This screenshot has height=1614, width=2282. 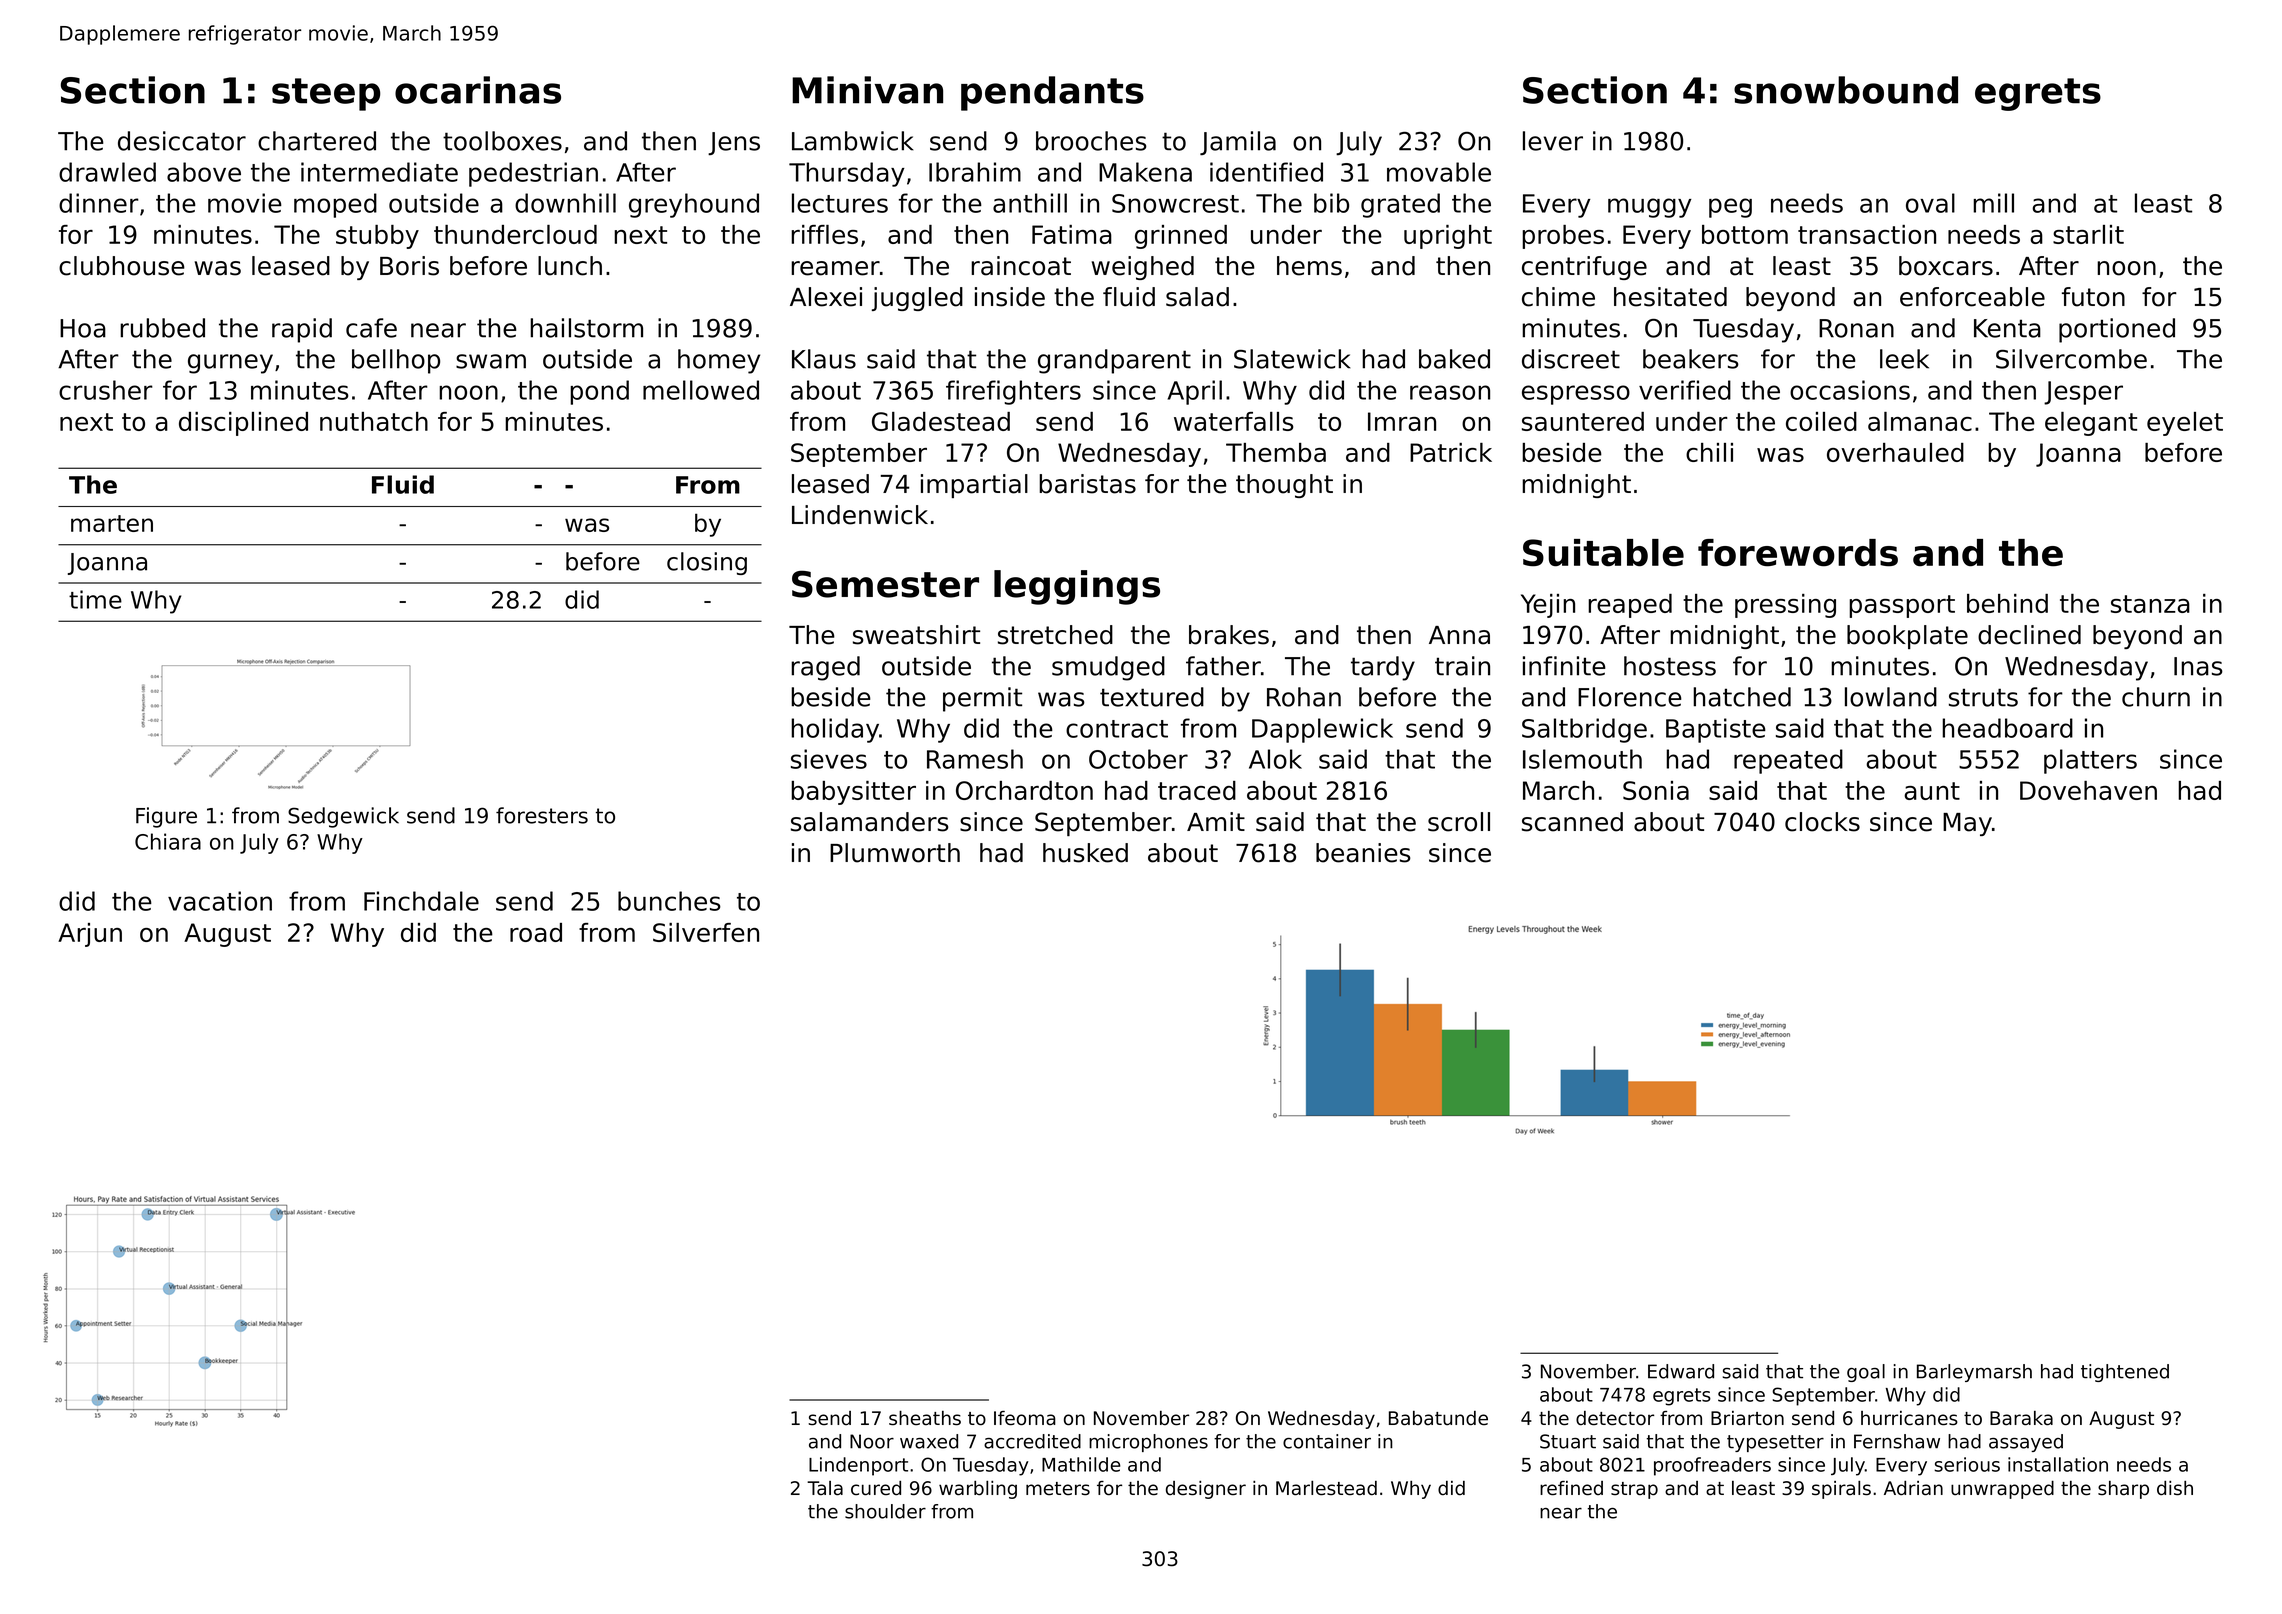 What do you see at coordinates (2021, 1418) in the screenshot?
I see `Baraka` at bounding box center [2021, 1418].
